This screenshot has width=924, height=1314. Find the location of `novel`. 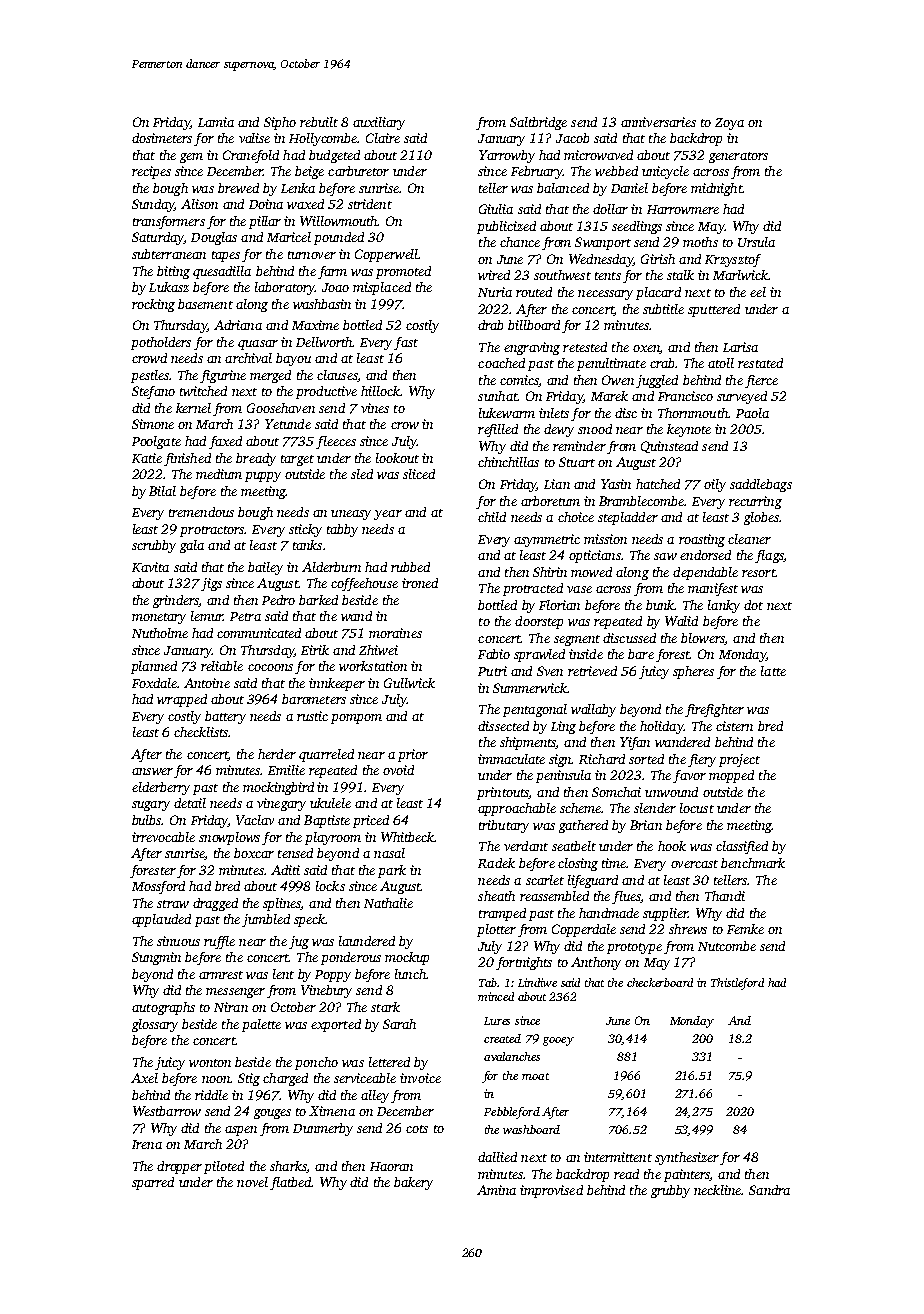

novel is located at coordinates (252, 1182).
